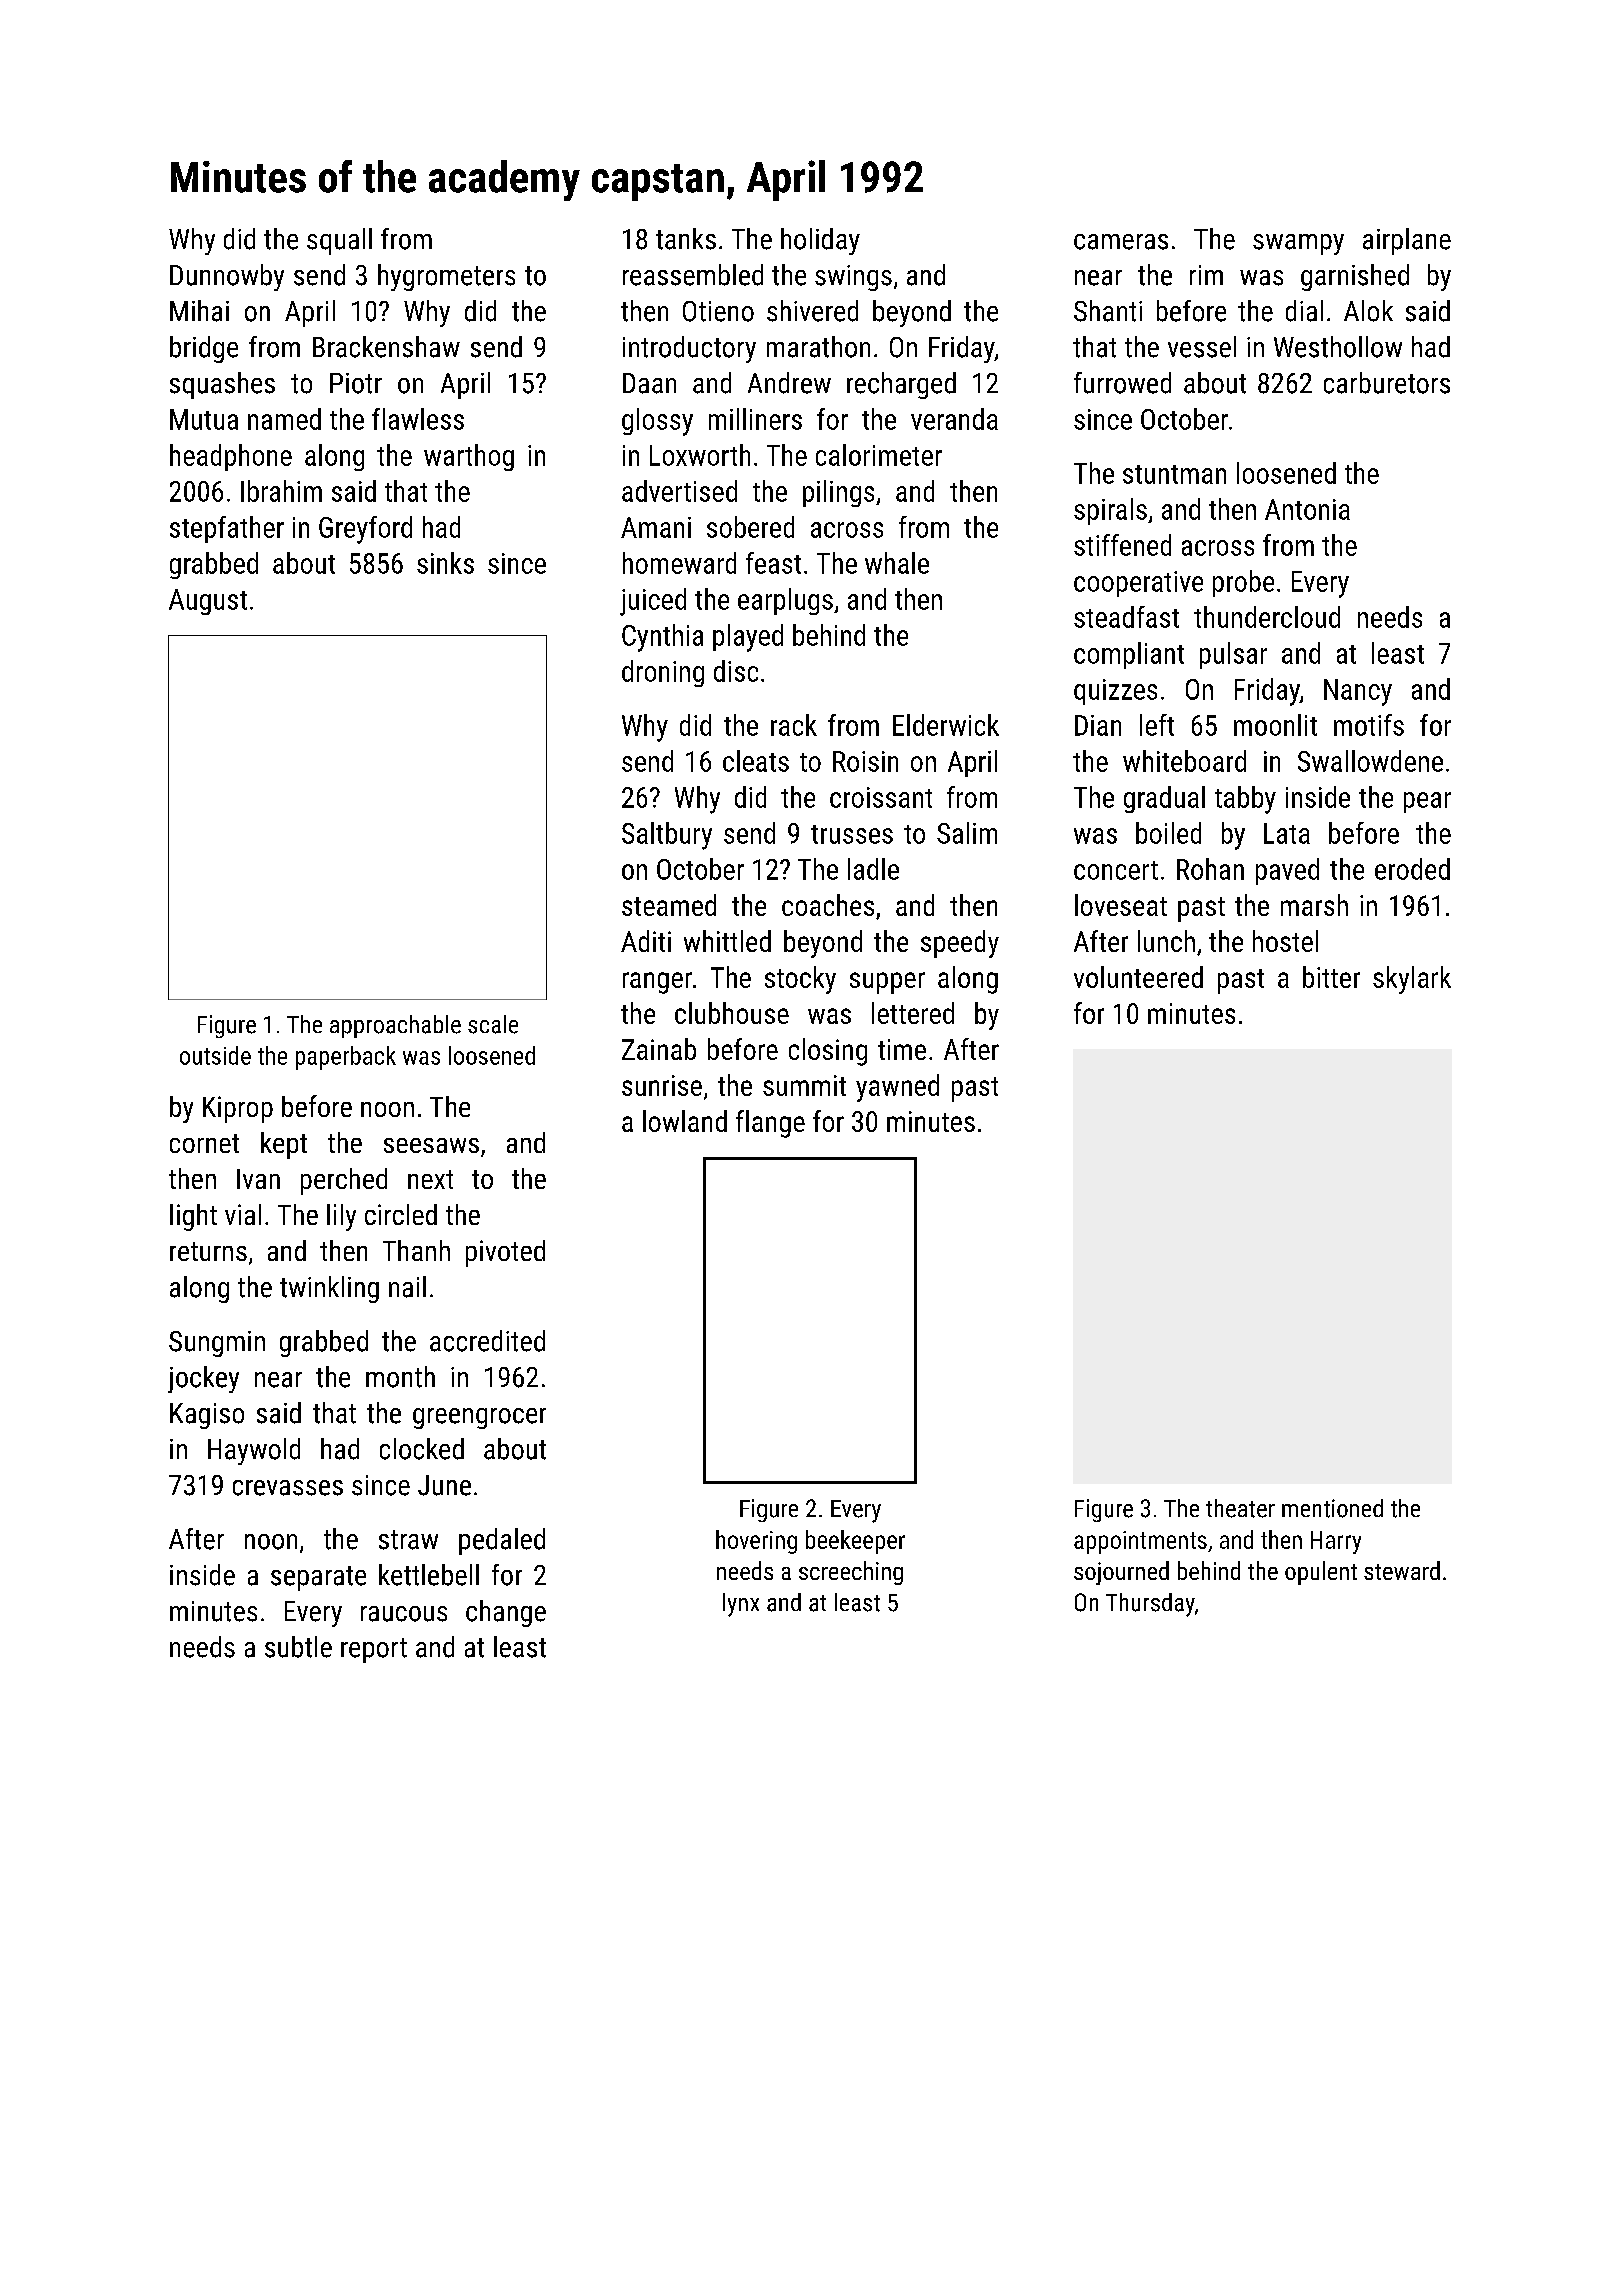 Image resolution: width=1620 pixels, height=2292 pixels. I want to click on screeching, so click(851, 1573).
